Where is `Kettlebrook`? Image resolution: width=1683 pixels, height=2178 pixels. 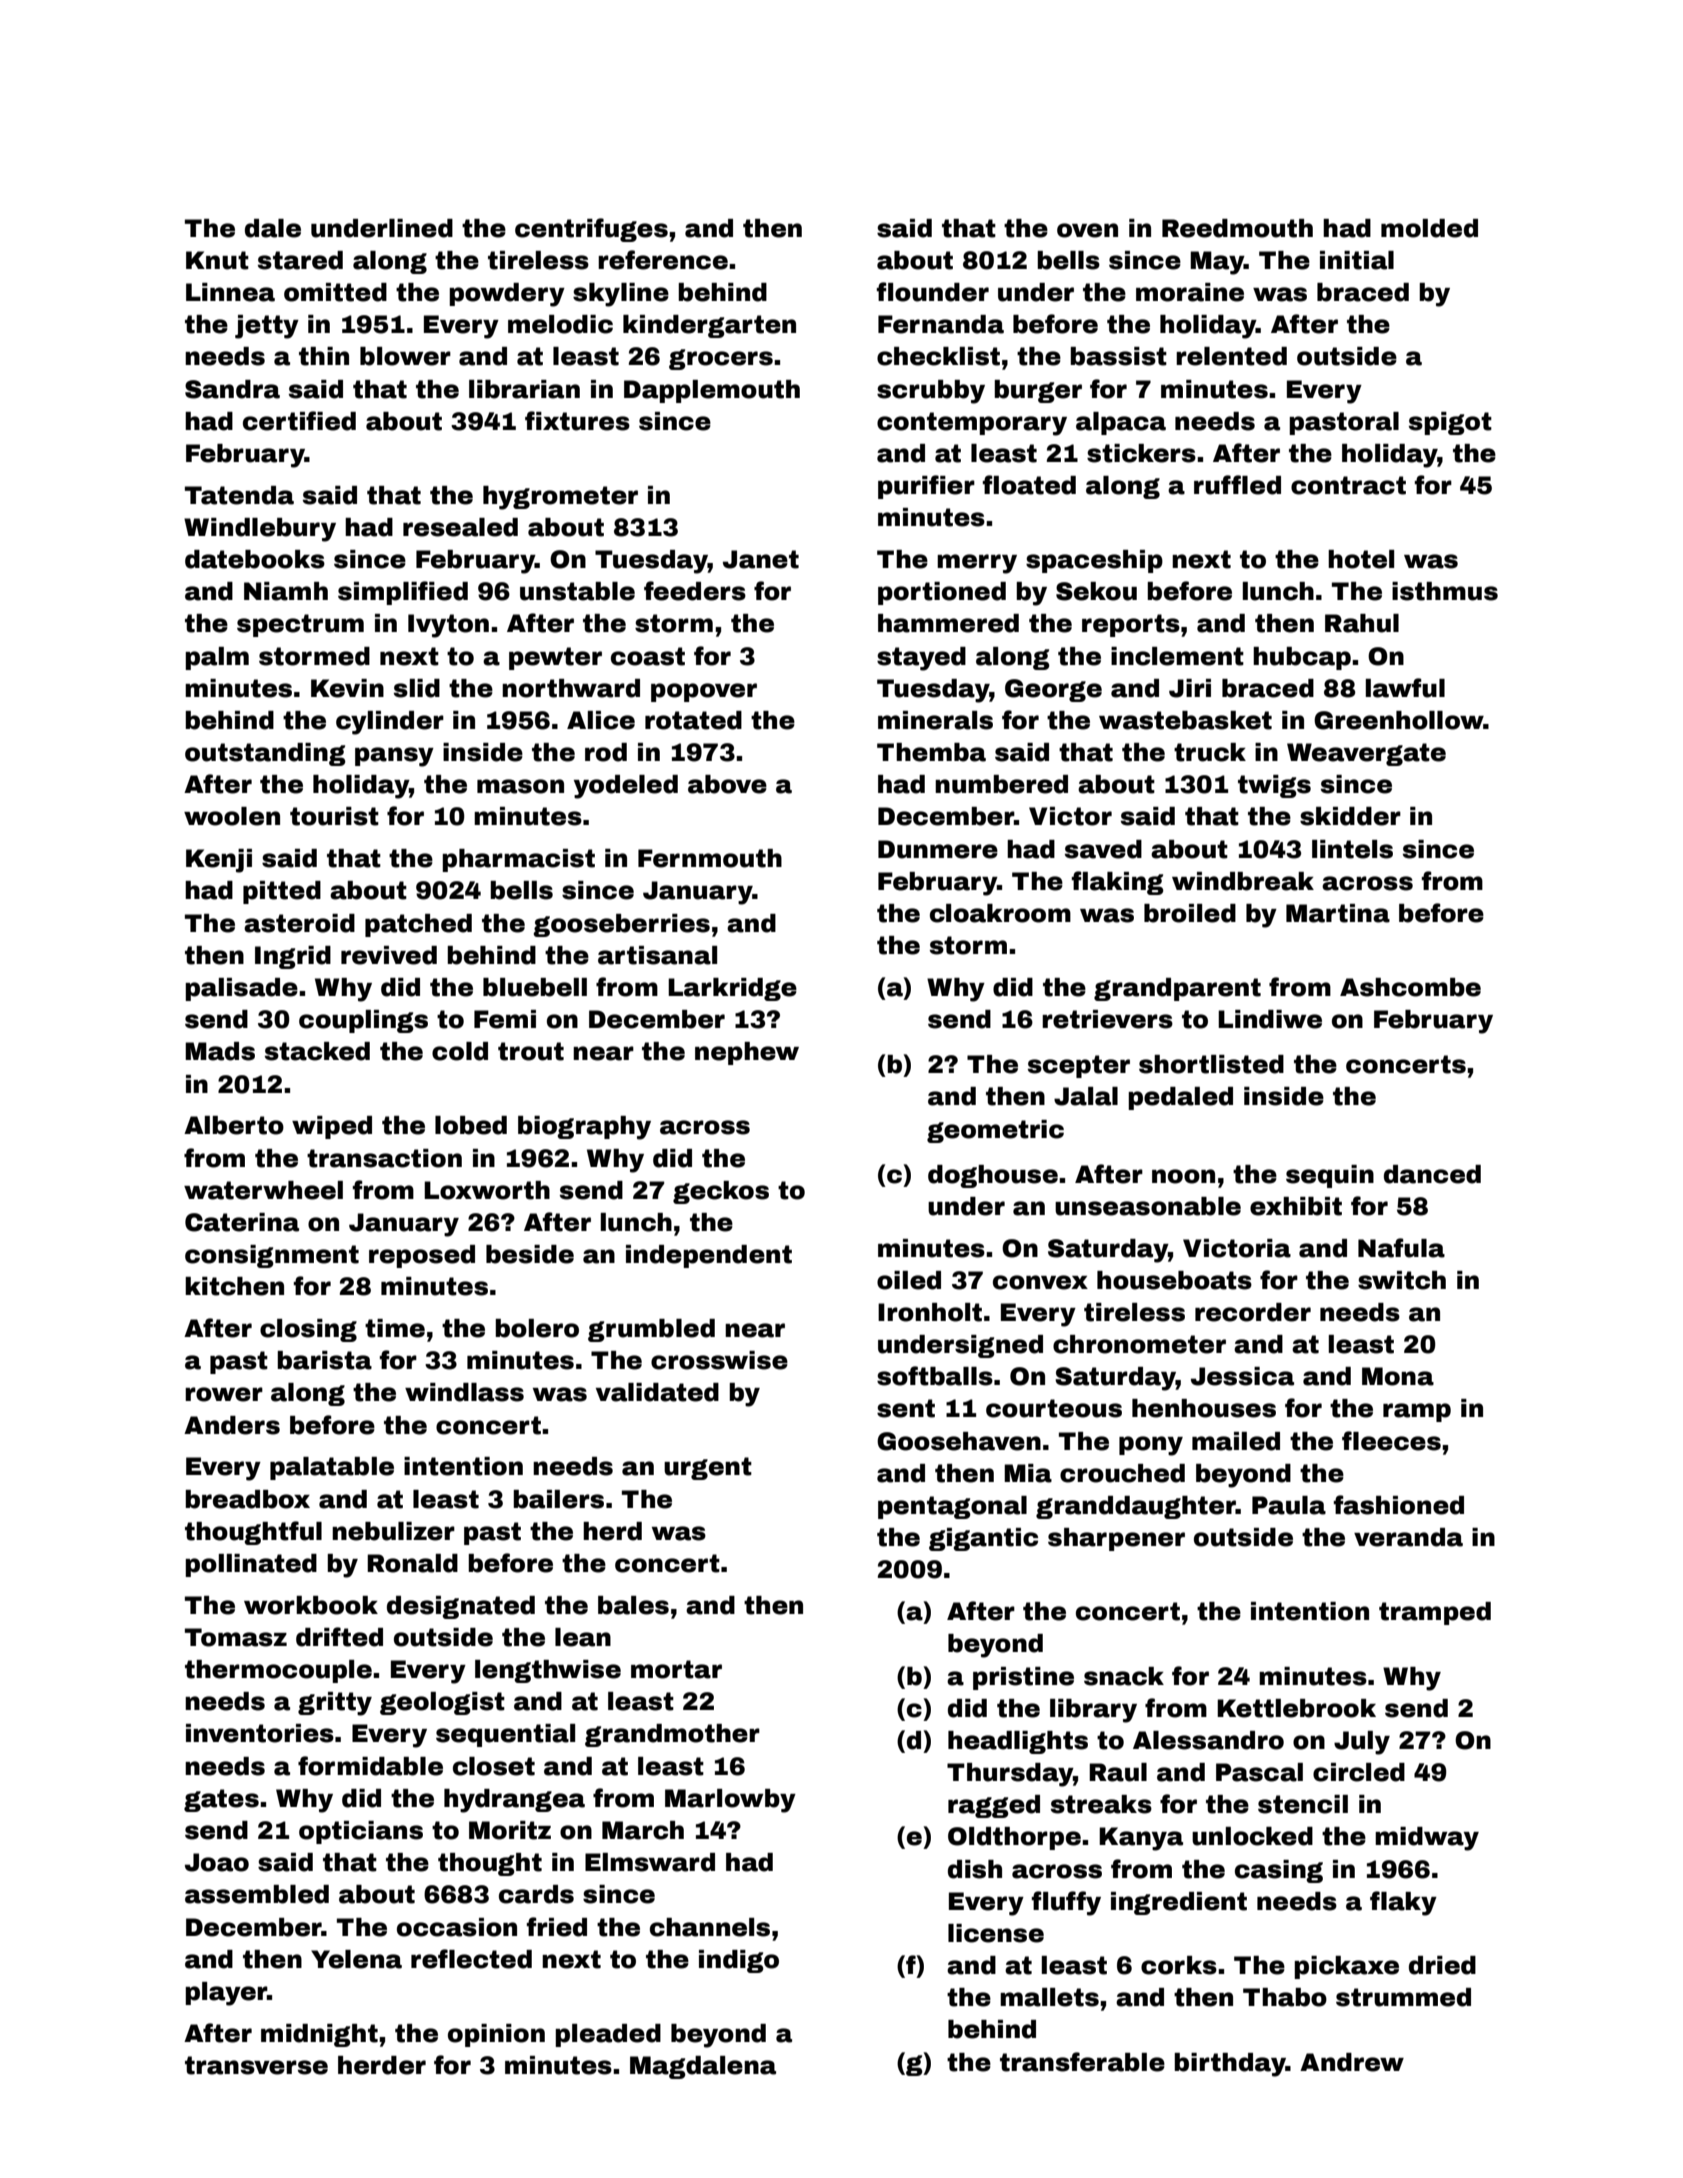 Kettlebrook is located at coordinates (1296, 1708).
